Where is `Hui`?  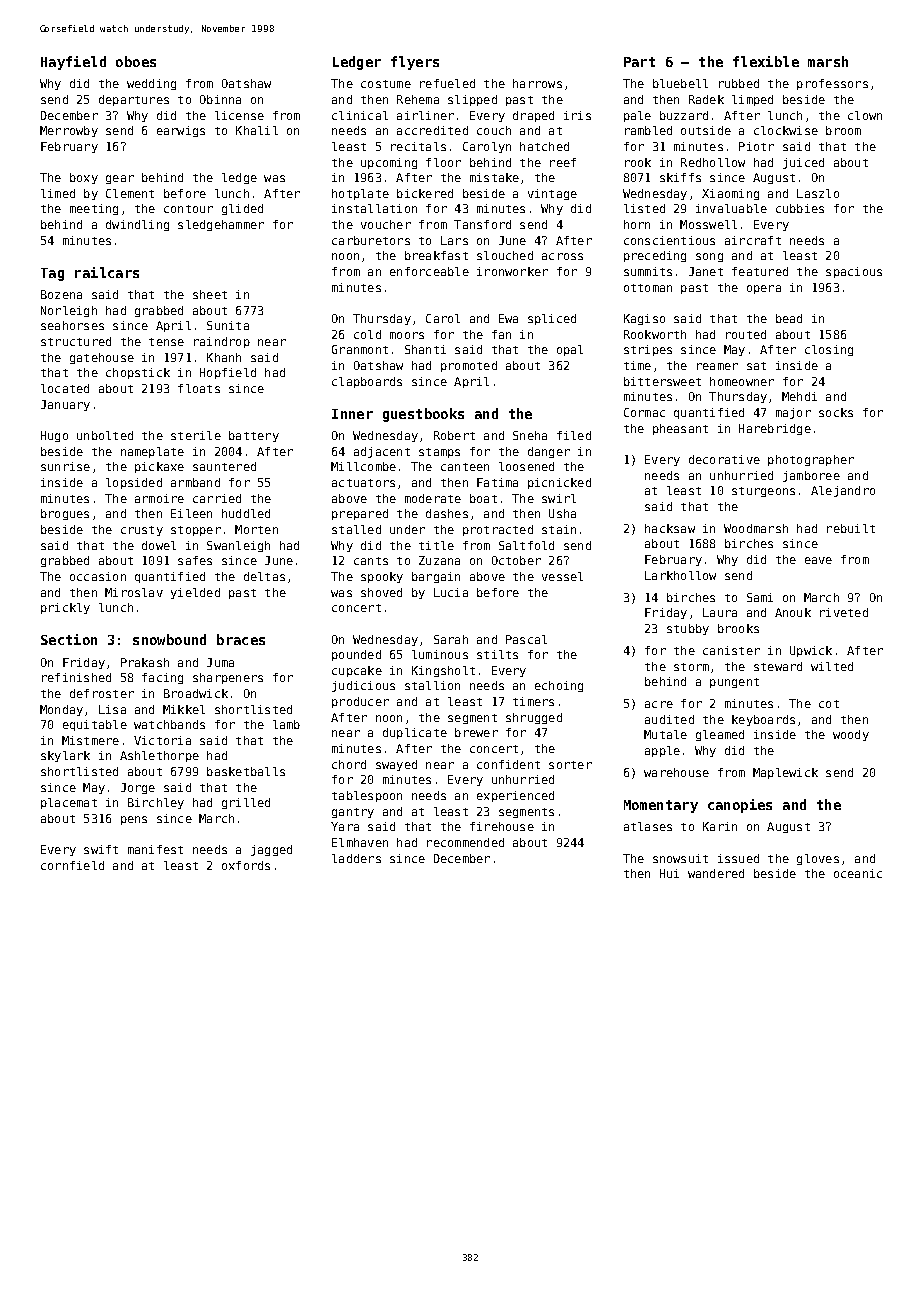
Hui is located at coordinates (669, 873).
